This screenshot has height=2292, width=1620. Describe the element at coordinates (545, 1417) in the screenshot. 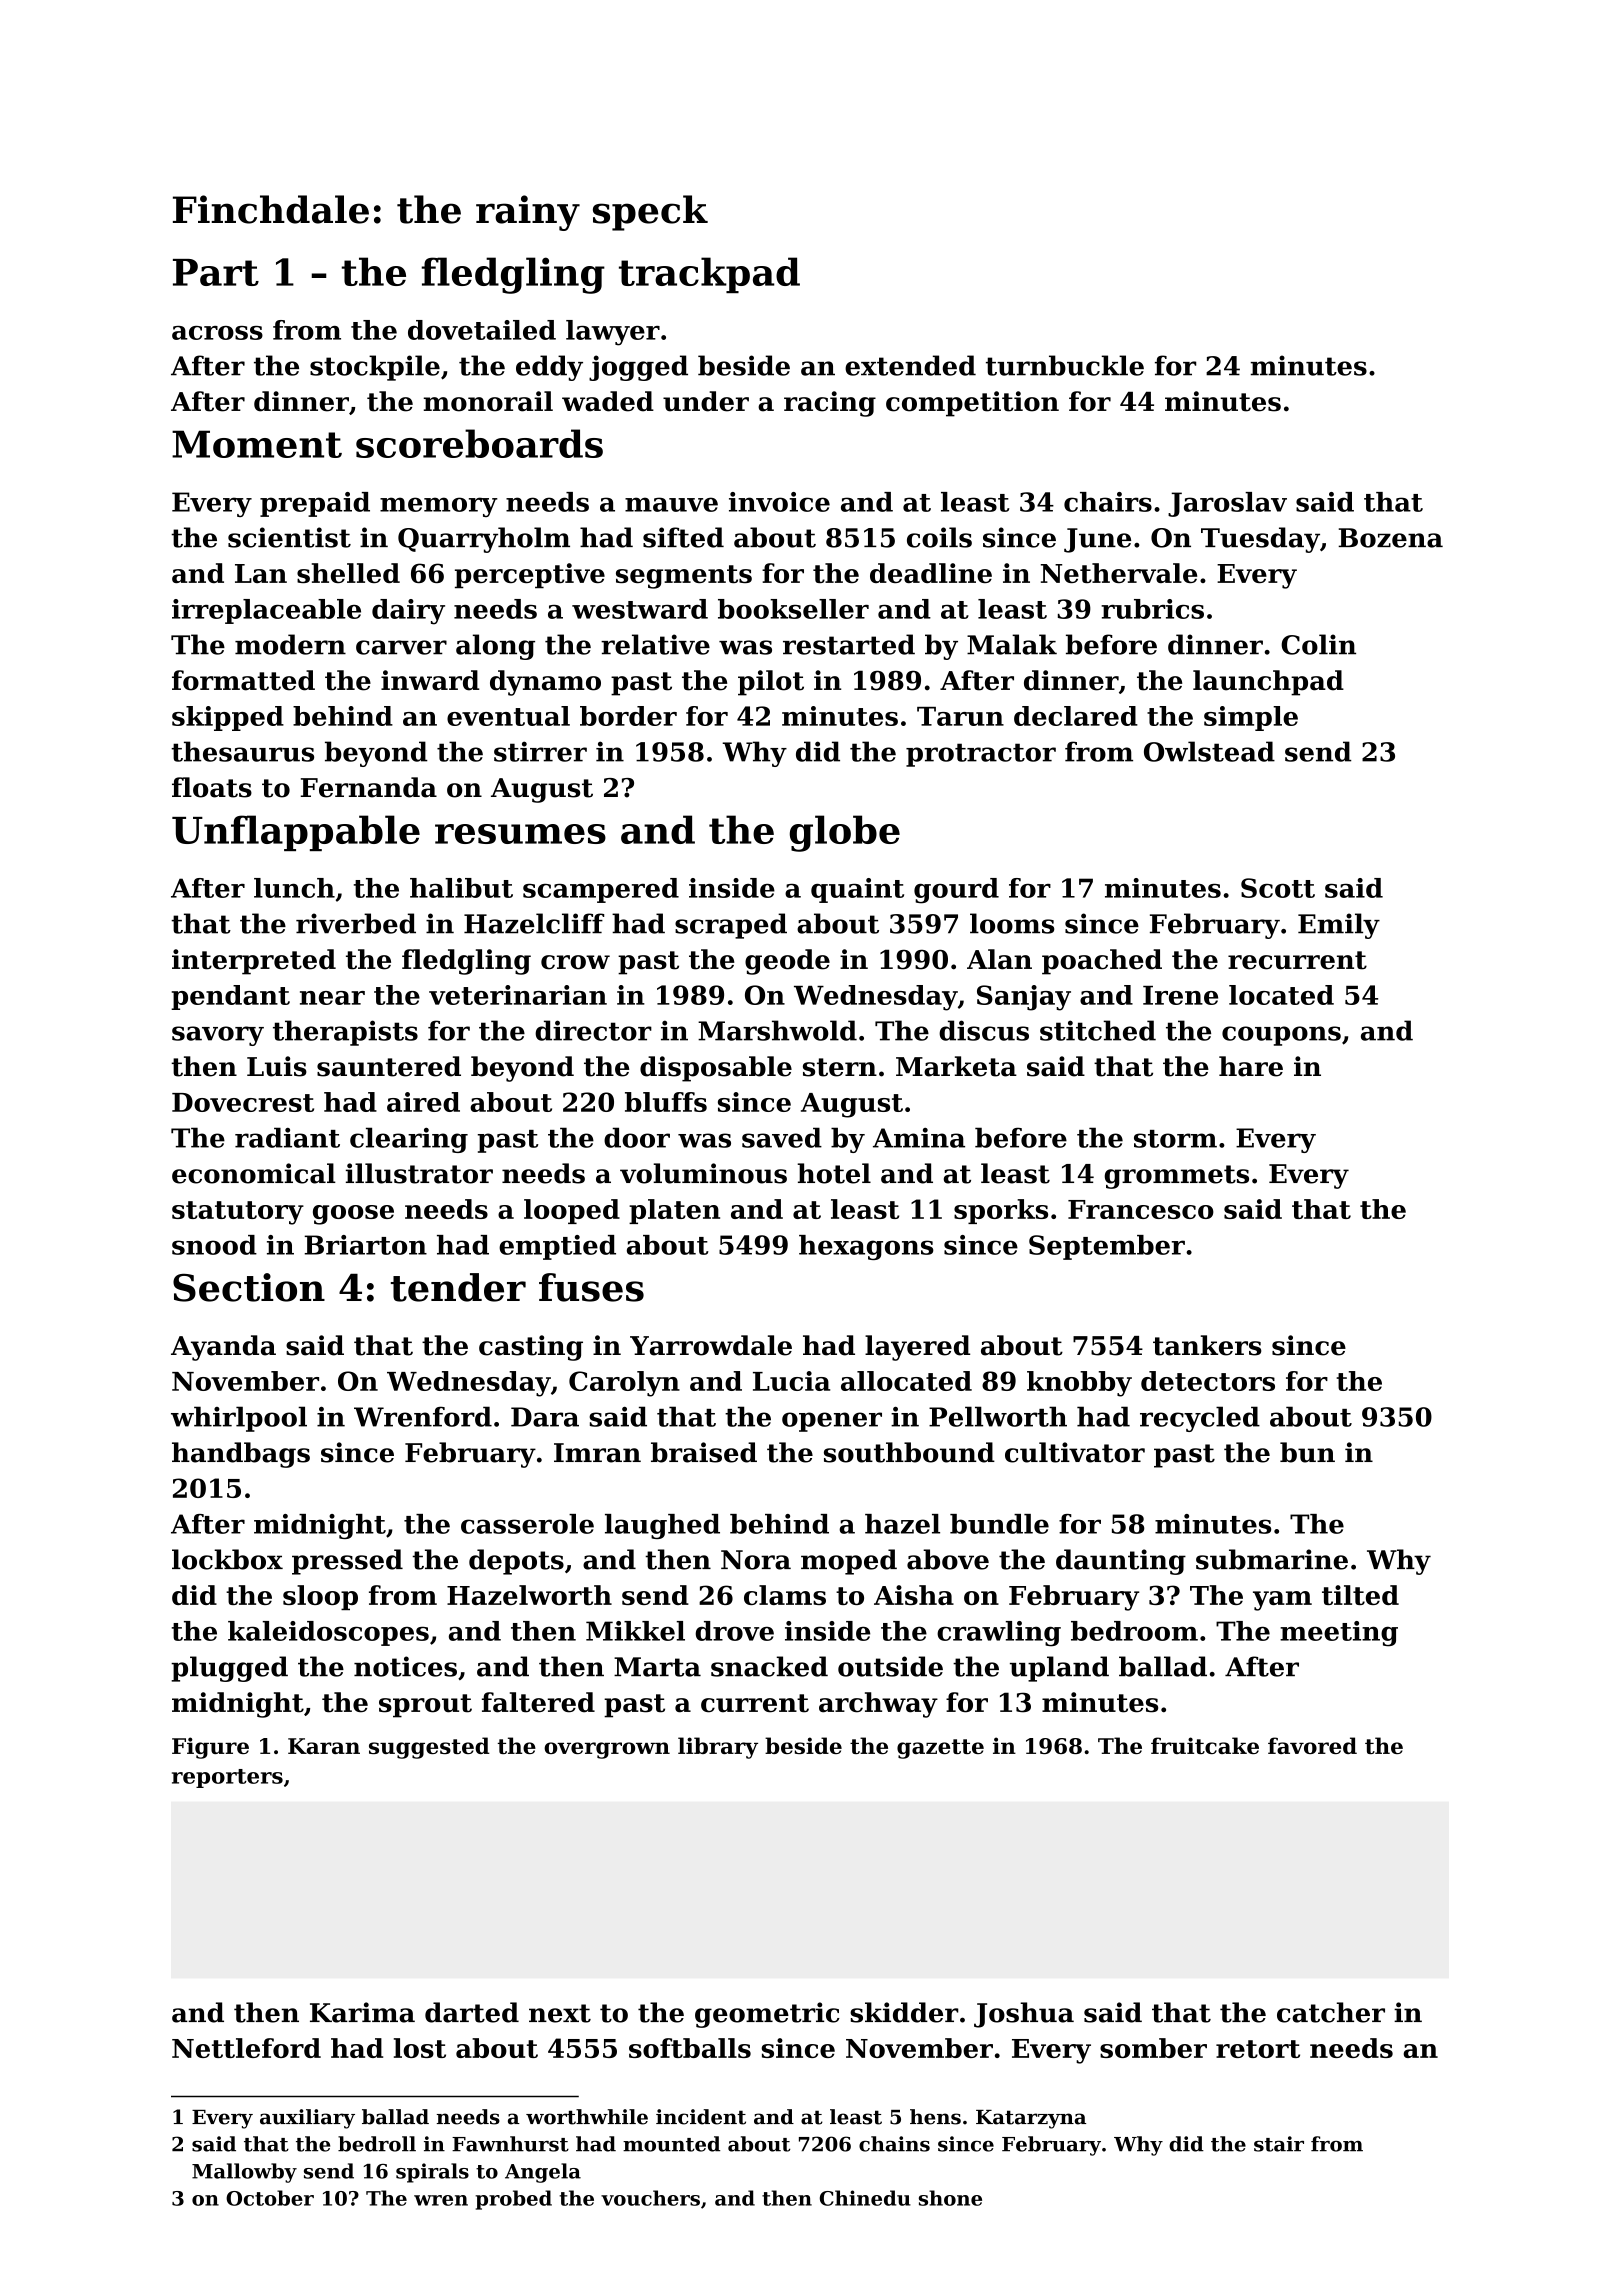

I see `Dara` at that location.
